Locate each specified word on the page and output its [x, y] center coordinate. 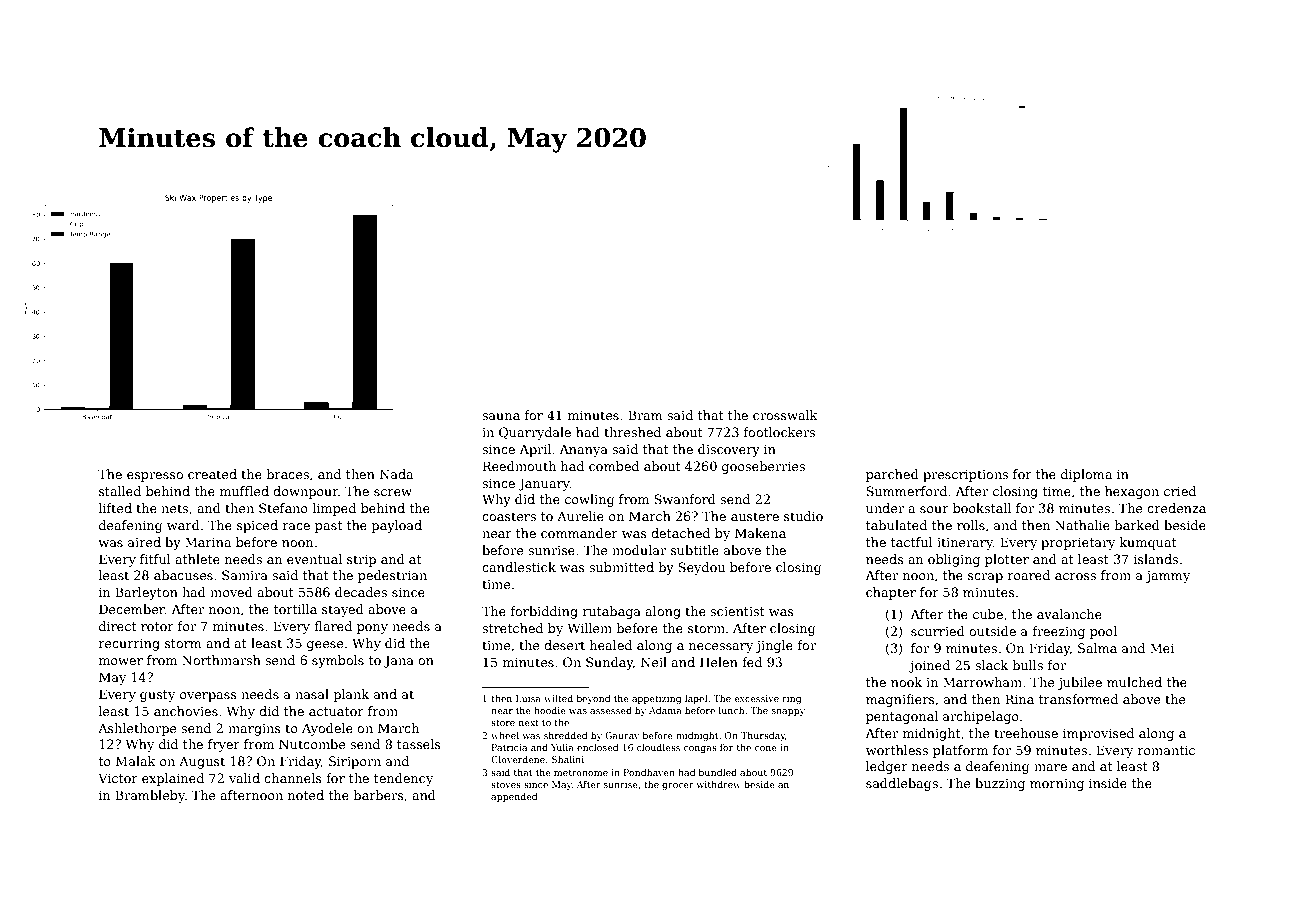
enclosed [597, 747]
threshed [632, 432]
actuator [336, 711]
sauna [501, 416]
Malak [136, 761]
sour [934, 509]
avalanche [1069, 614]
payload [397, 526]
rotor [157, 626]
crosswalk [785, 415]
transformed [1078, 699]
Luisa [528, 698]
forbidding [544, 612]
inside [1108, 783]
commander [579, 533]
